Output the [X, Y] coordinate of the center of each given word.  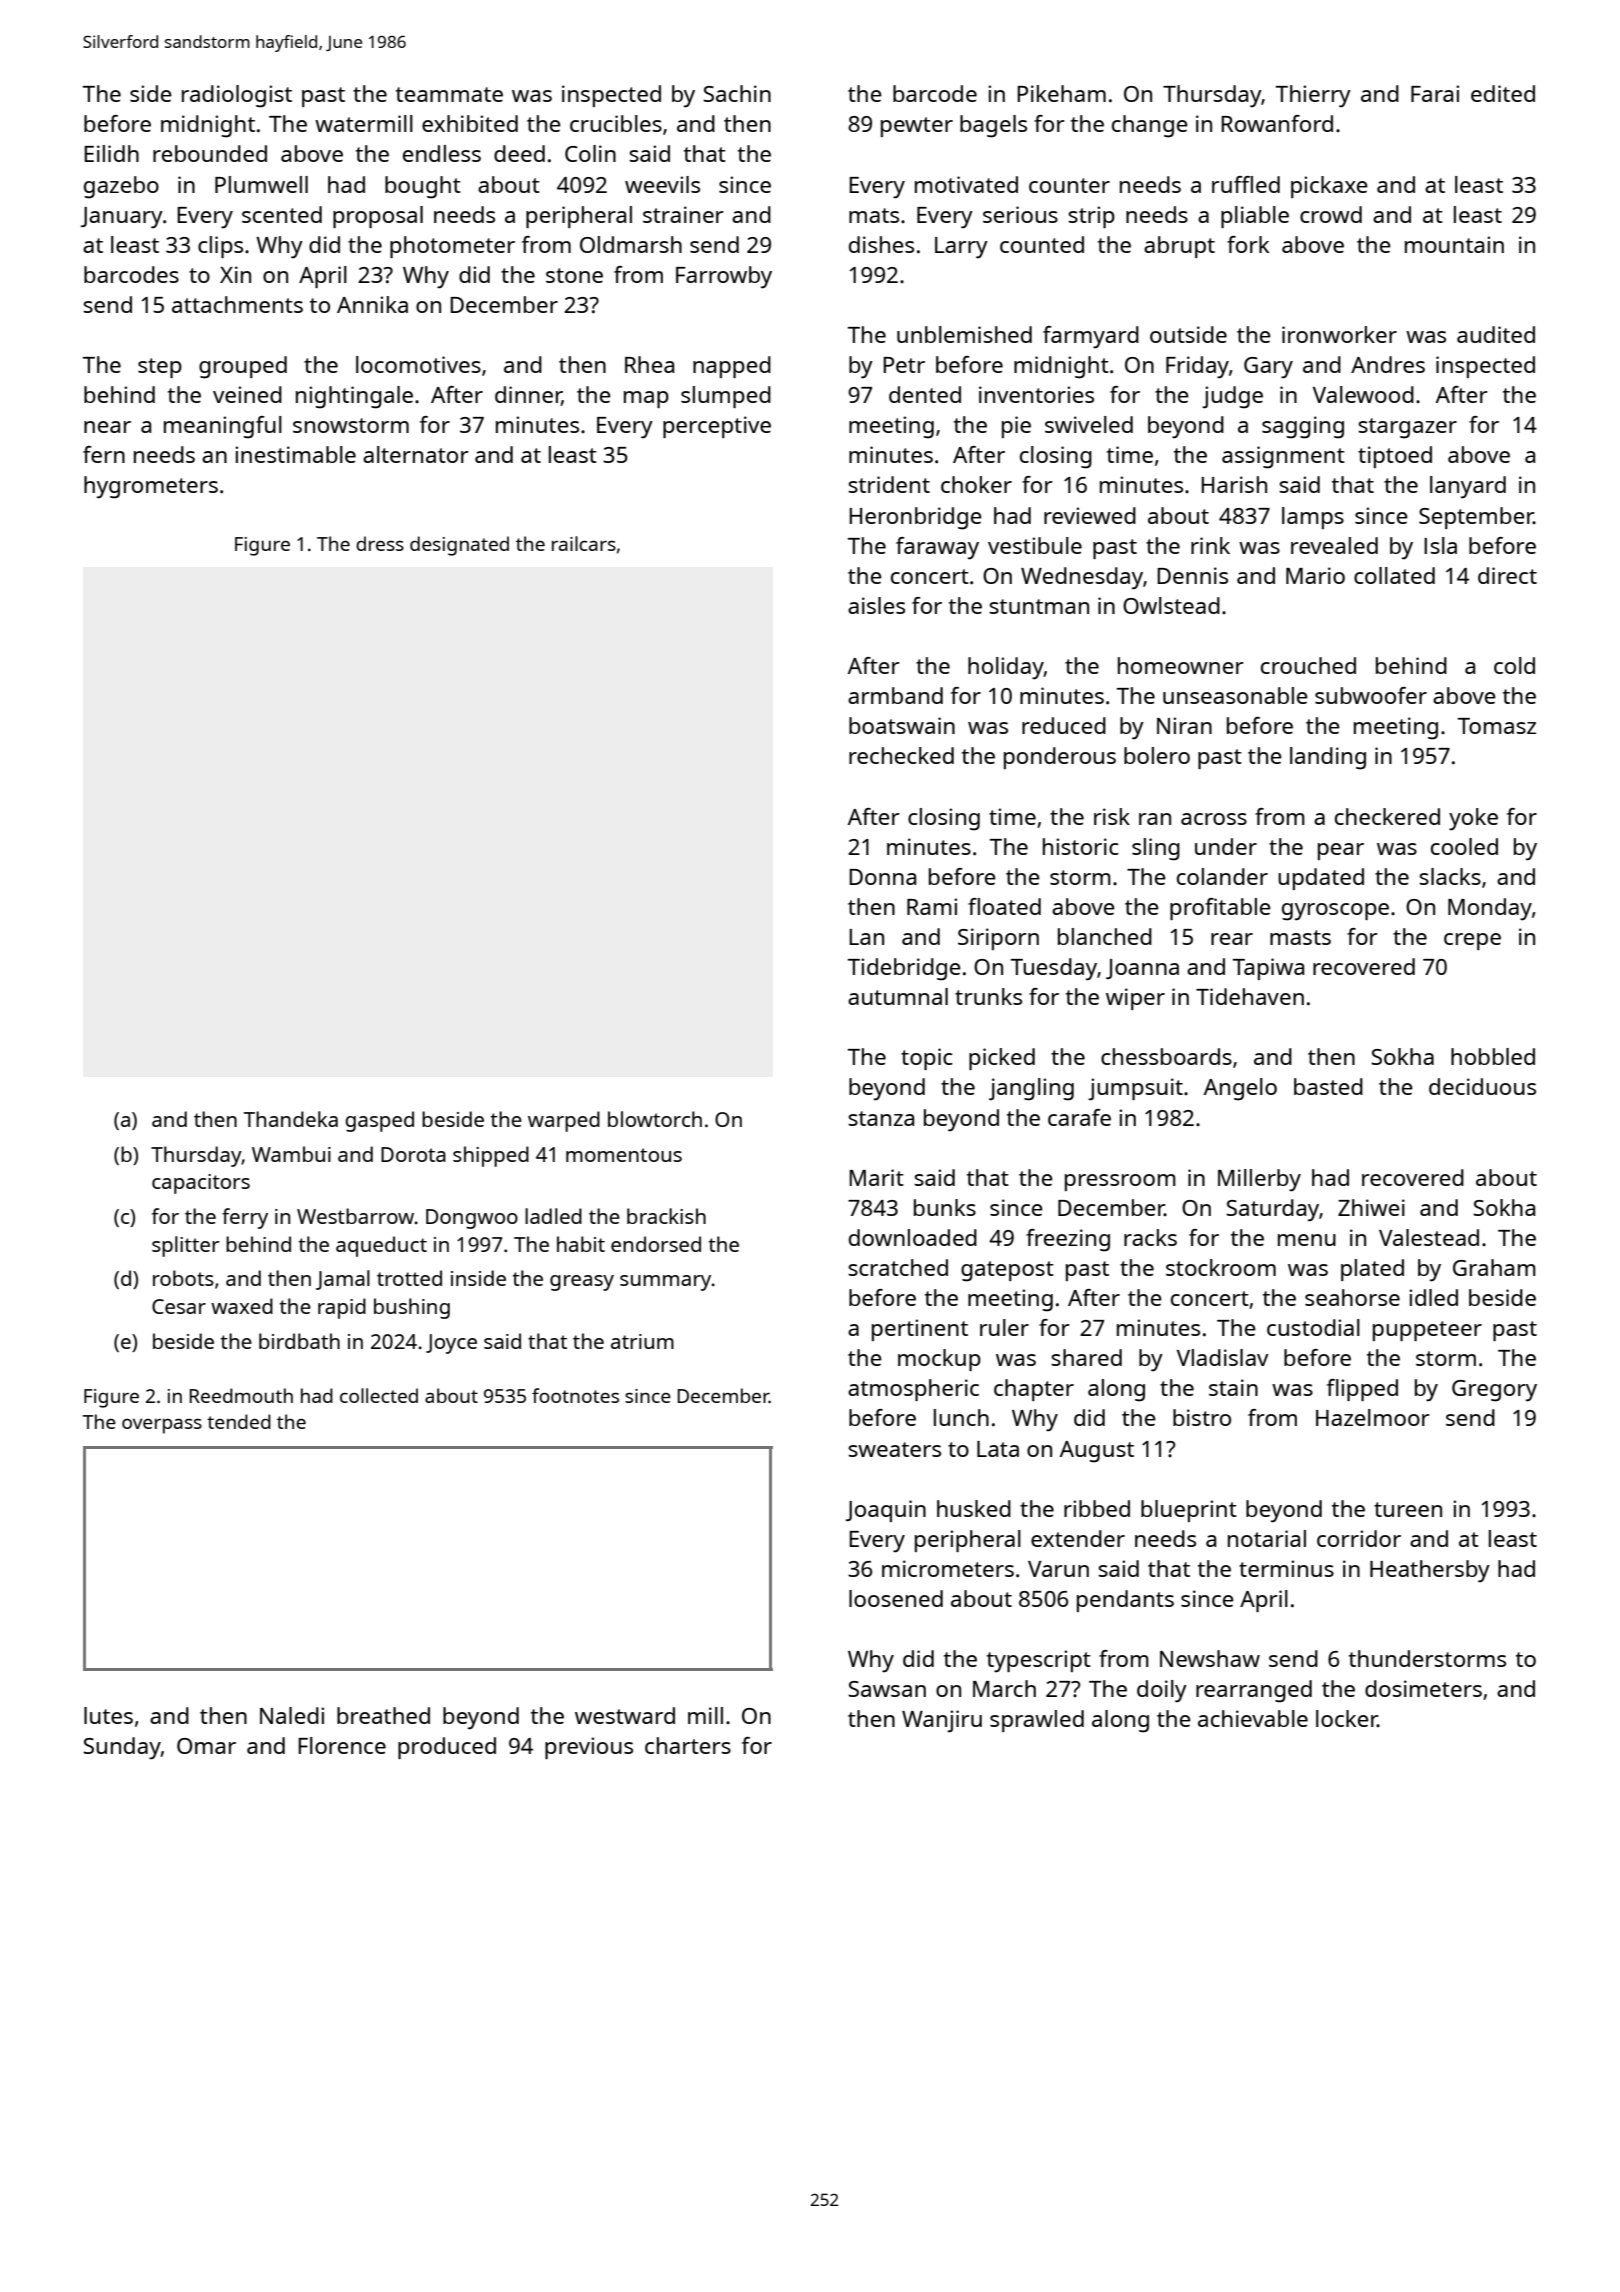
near [107, 427]
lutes [108, 1715]
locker [1347, 1718]
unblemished [964, 334]
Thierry [1313, 96]
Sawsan [887, 1689]
